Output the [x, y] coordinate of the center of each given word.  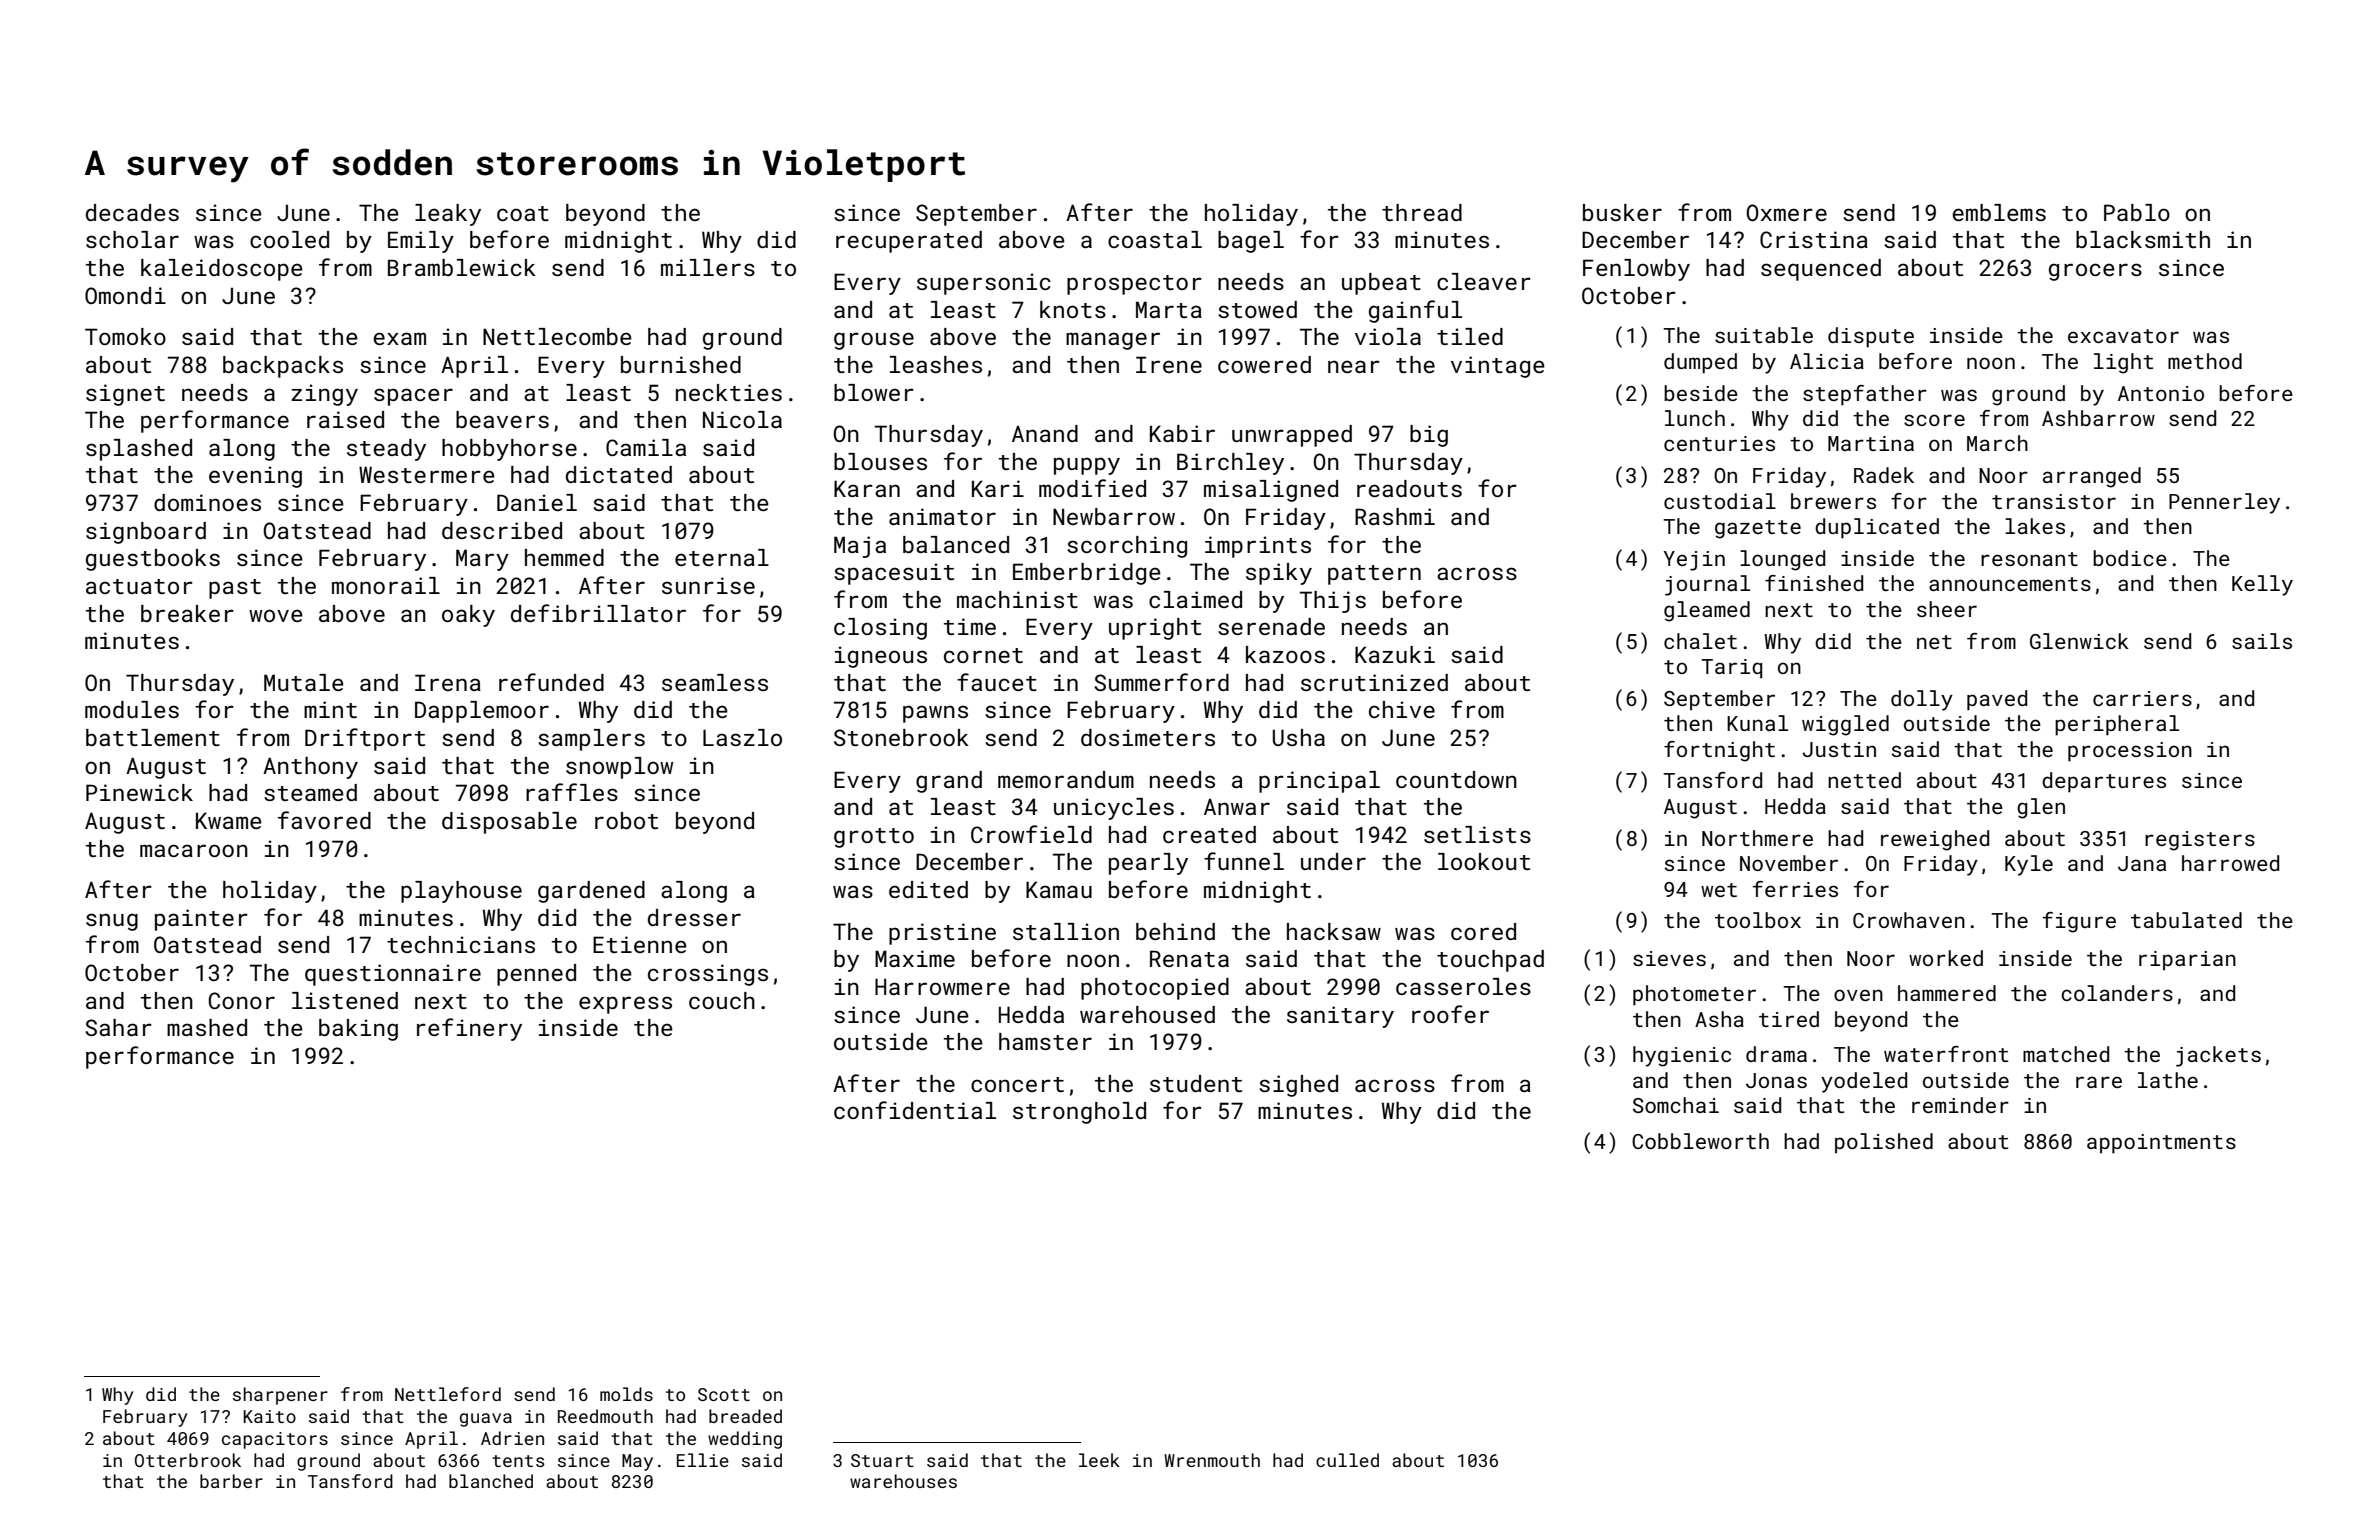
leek [1099, 1460]
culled [1347, 1460]
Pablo [2137, 212]
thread [1422, 212]
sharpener [280, 1396]
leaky [448, 215]
